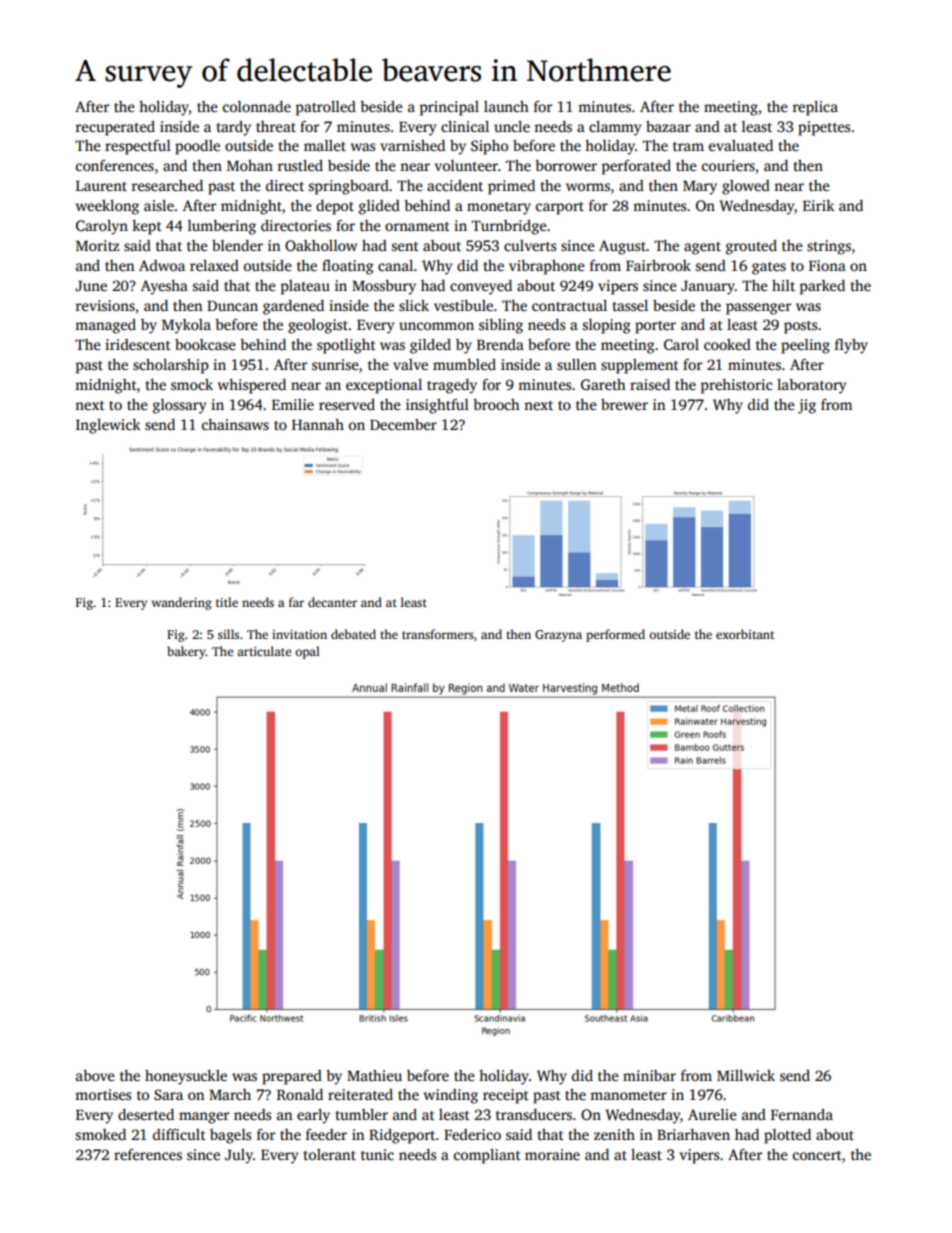 This image has width=952, height=1233. I want to click on spotlight, so click(346, 346).
